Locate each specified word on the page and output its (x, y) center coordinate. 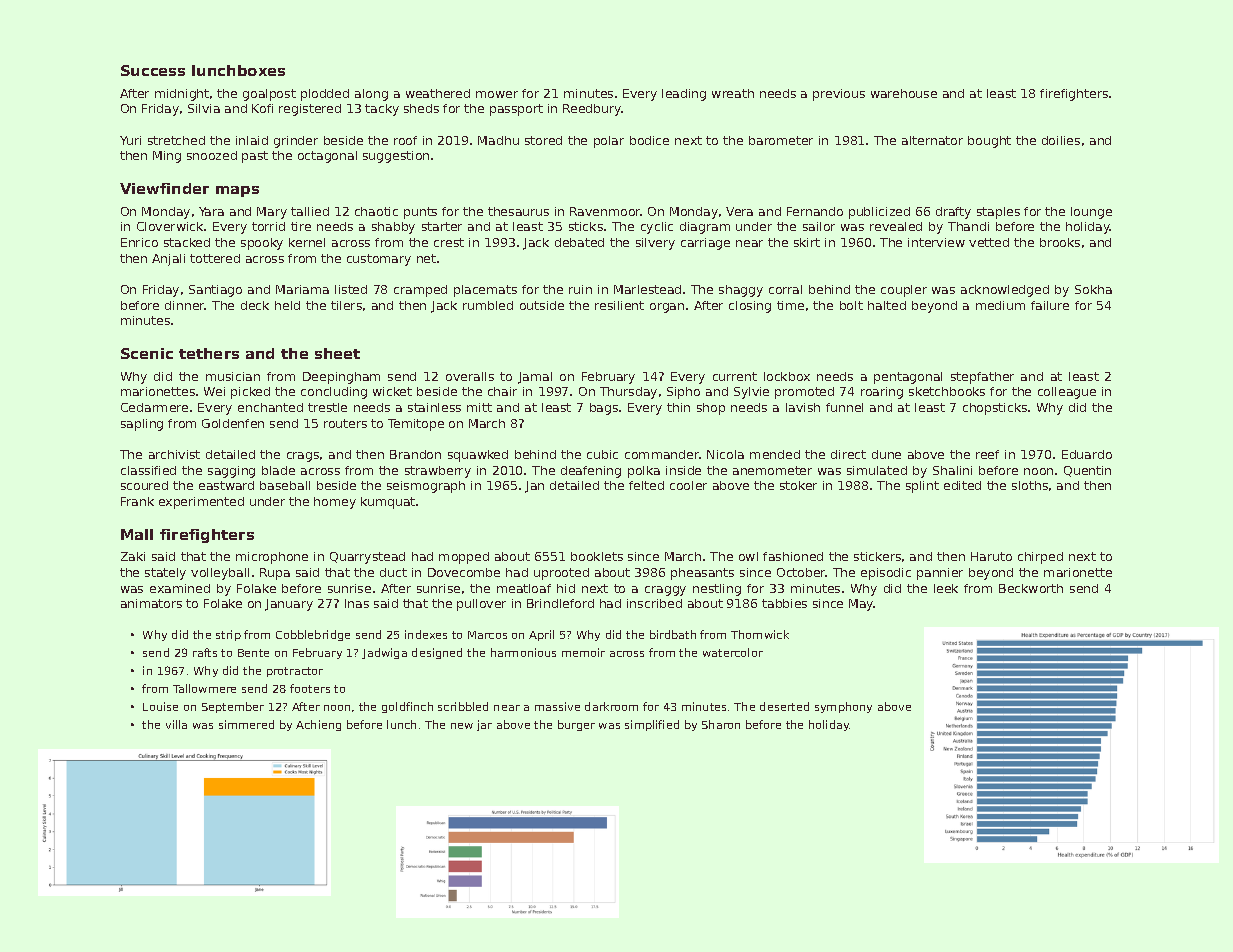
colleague (1067, 393)
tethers (209, 353)
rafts (205, 652)
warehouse (904, 93)
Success (153, 70)
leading (684, 95)
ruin (580, 289)
